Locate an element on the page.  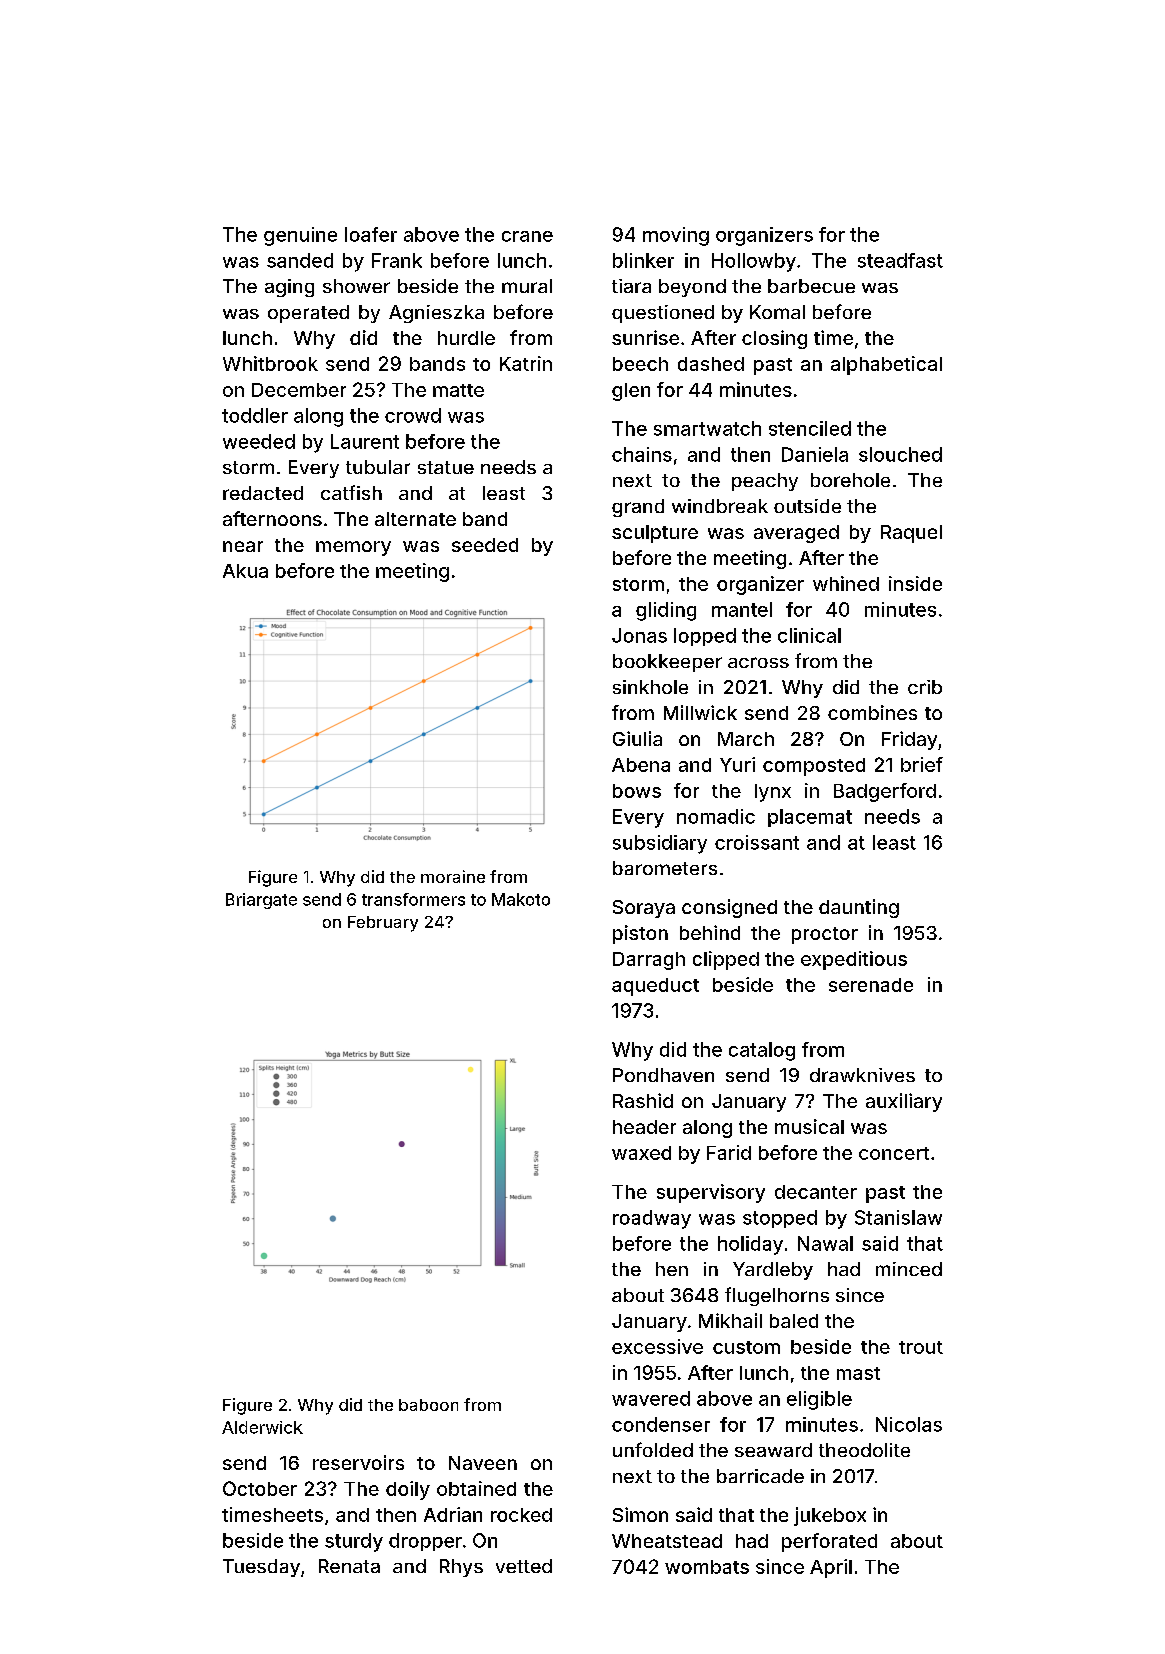
wombats is located at coordinates (707, 1567).
